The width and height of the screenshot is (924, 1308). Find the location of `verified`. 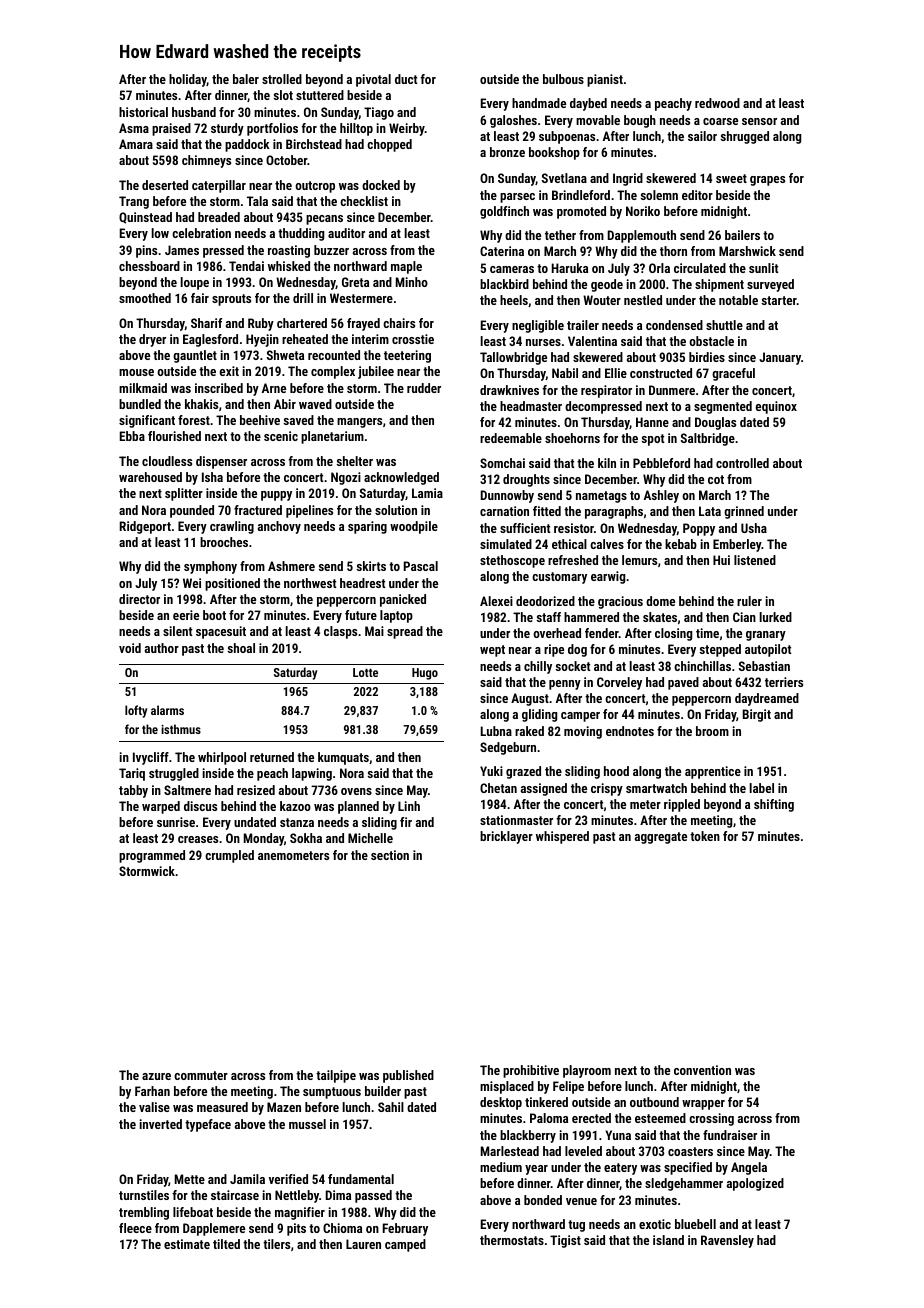

verified is located at coordinates (288, 1179).
